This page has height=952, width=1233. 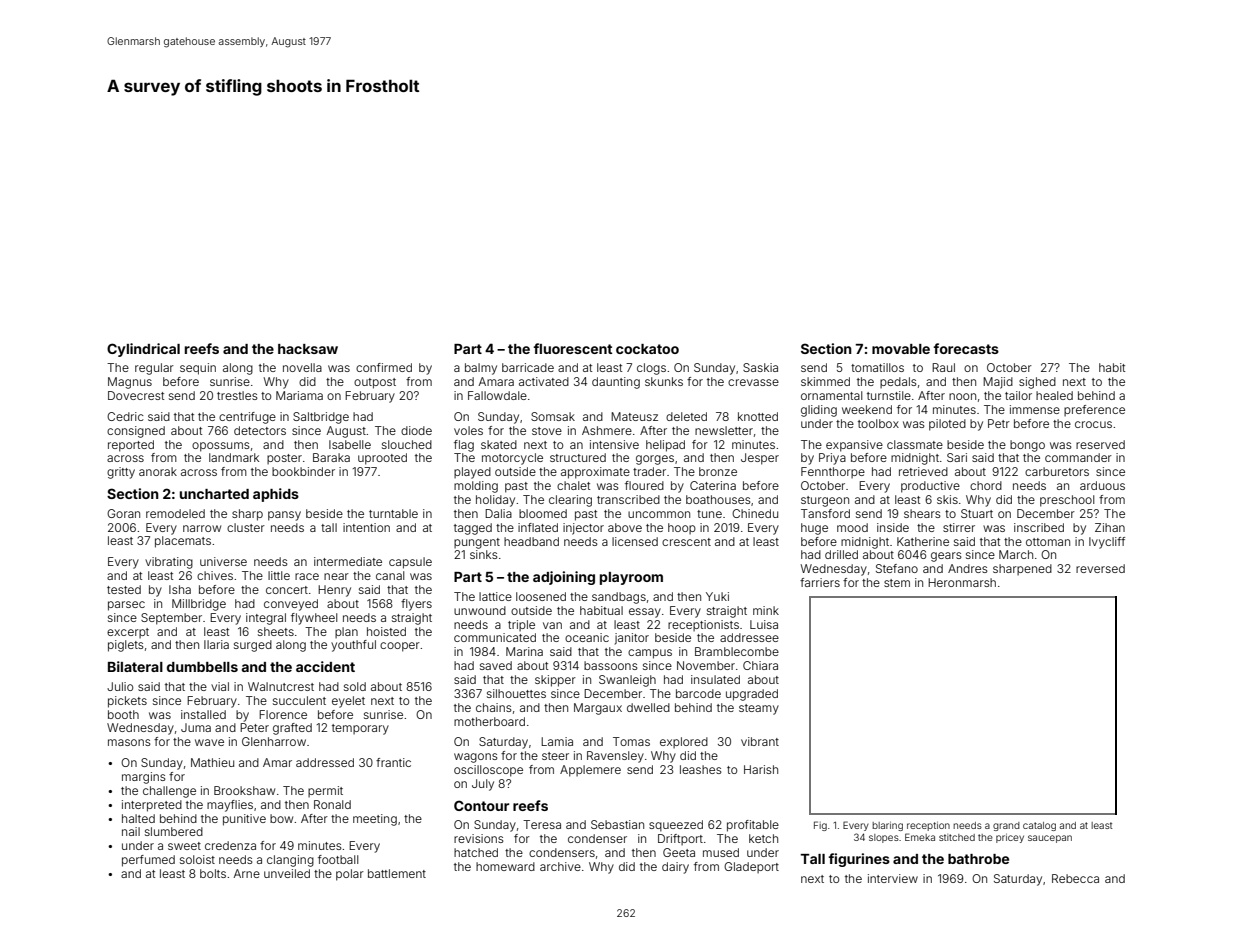 What do you see at coordinates (854, 446) in the page?
I see `expansive` at bounding box center [854, 446].
